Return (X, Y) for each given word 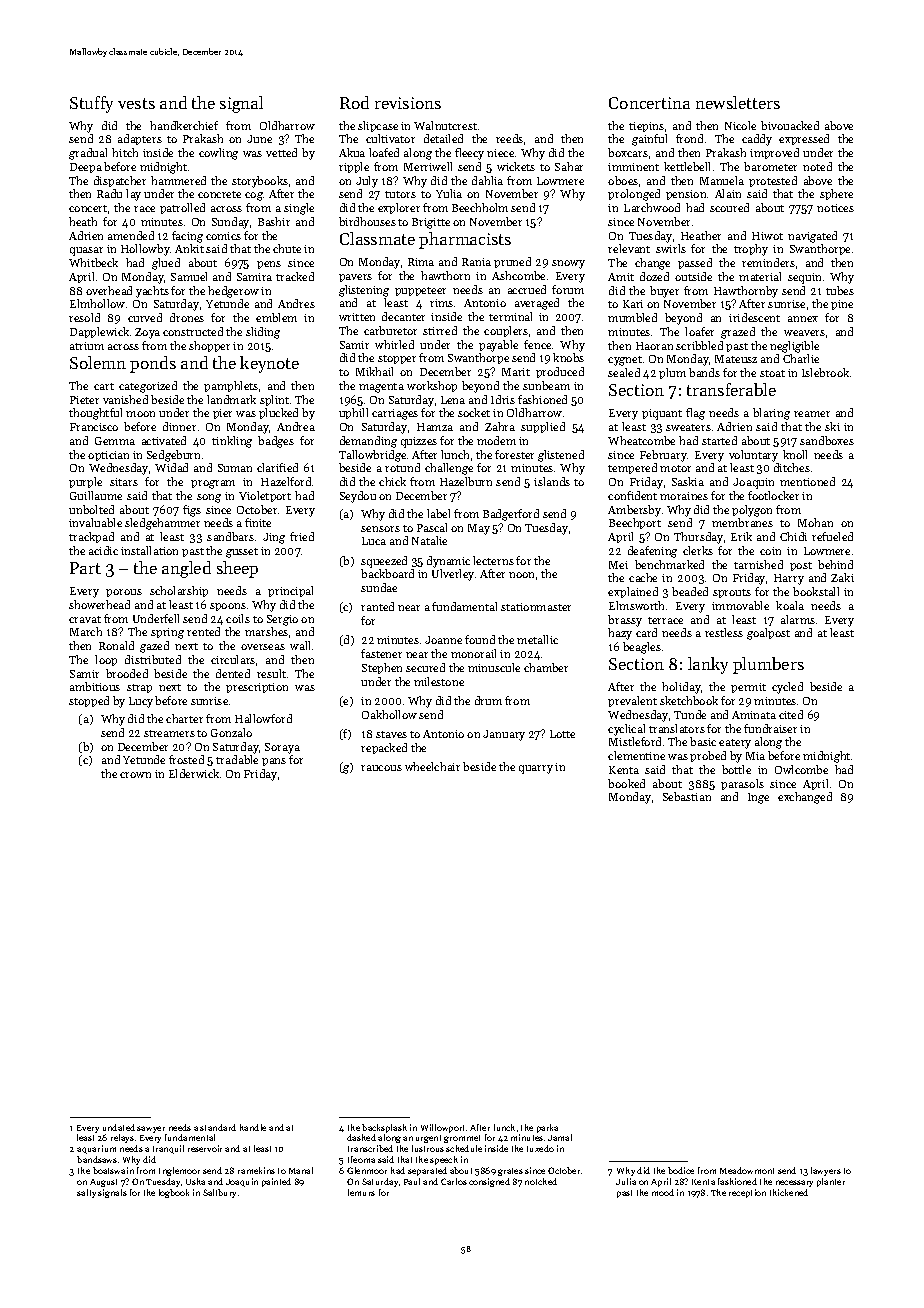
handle (253, 1127)
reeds (509, 138)
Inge (758, 798)
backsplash (384, 1128)
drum (488, 700)
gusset (242, 553)
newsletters (738, 102)
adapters (140, 139)
